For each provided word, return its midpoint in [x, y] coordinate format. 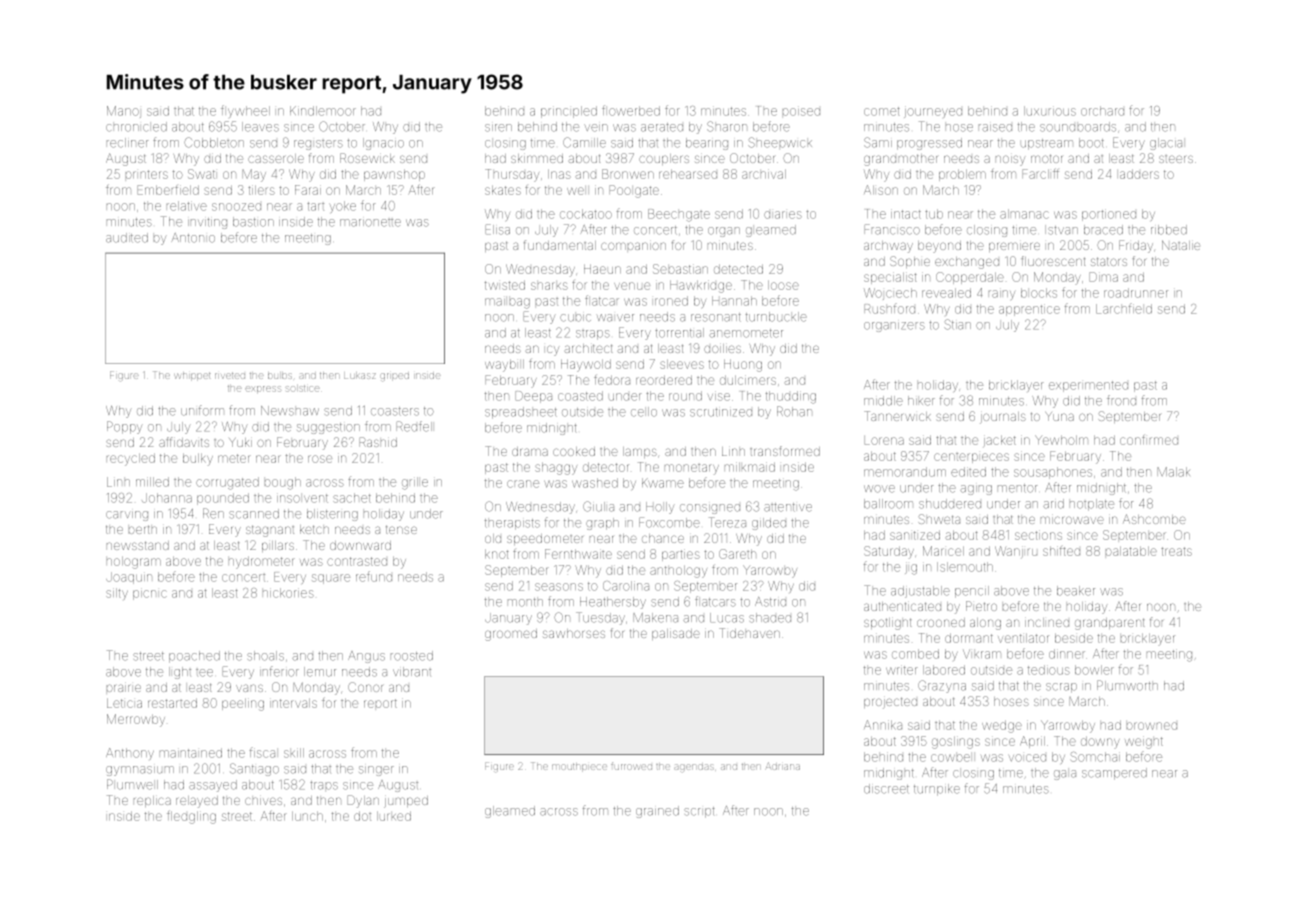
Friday [1136, 246]
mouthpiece [579, 767]
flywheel [245, 111]
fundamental [560, 245]
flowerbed [631, 110]
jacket [1000, 440]
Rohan [794, 411]
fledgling [191, 817]
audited [127, 238]
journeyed [933, 112]
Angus [366, 657]
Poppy [125, 427]
